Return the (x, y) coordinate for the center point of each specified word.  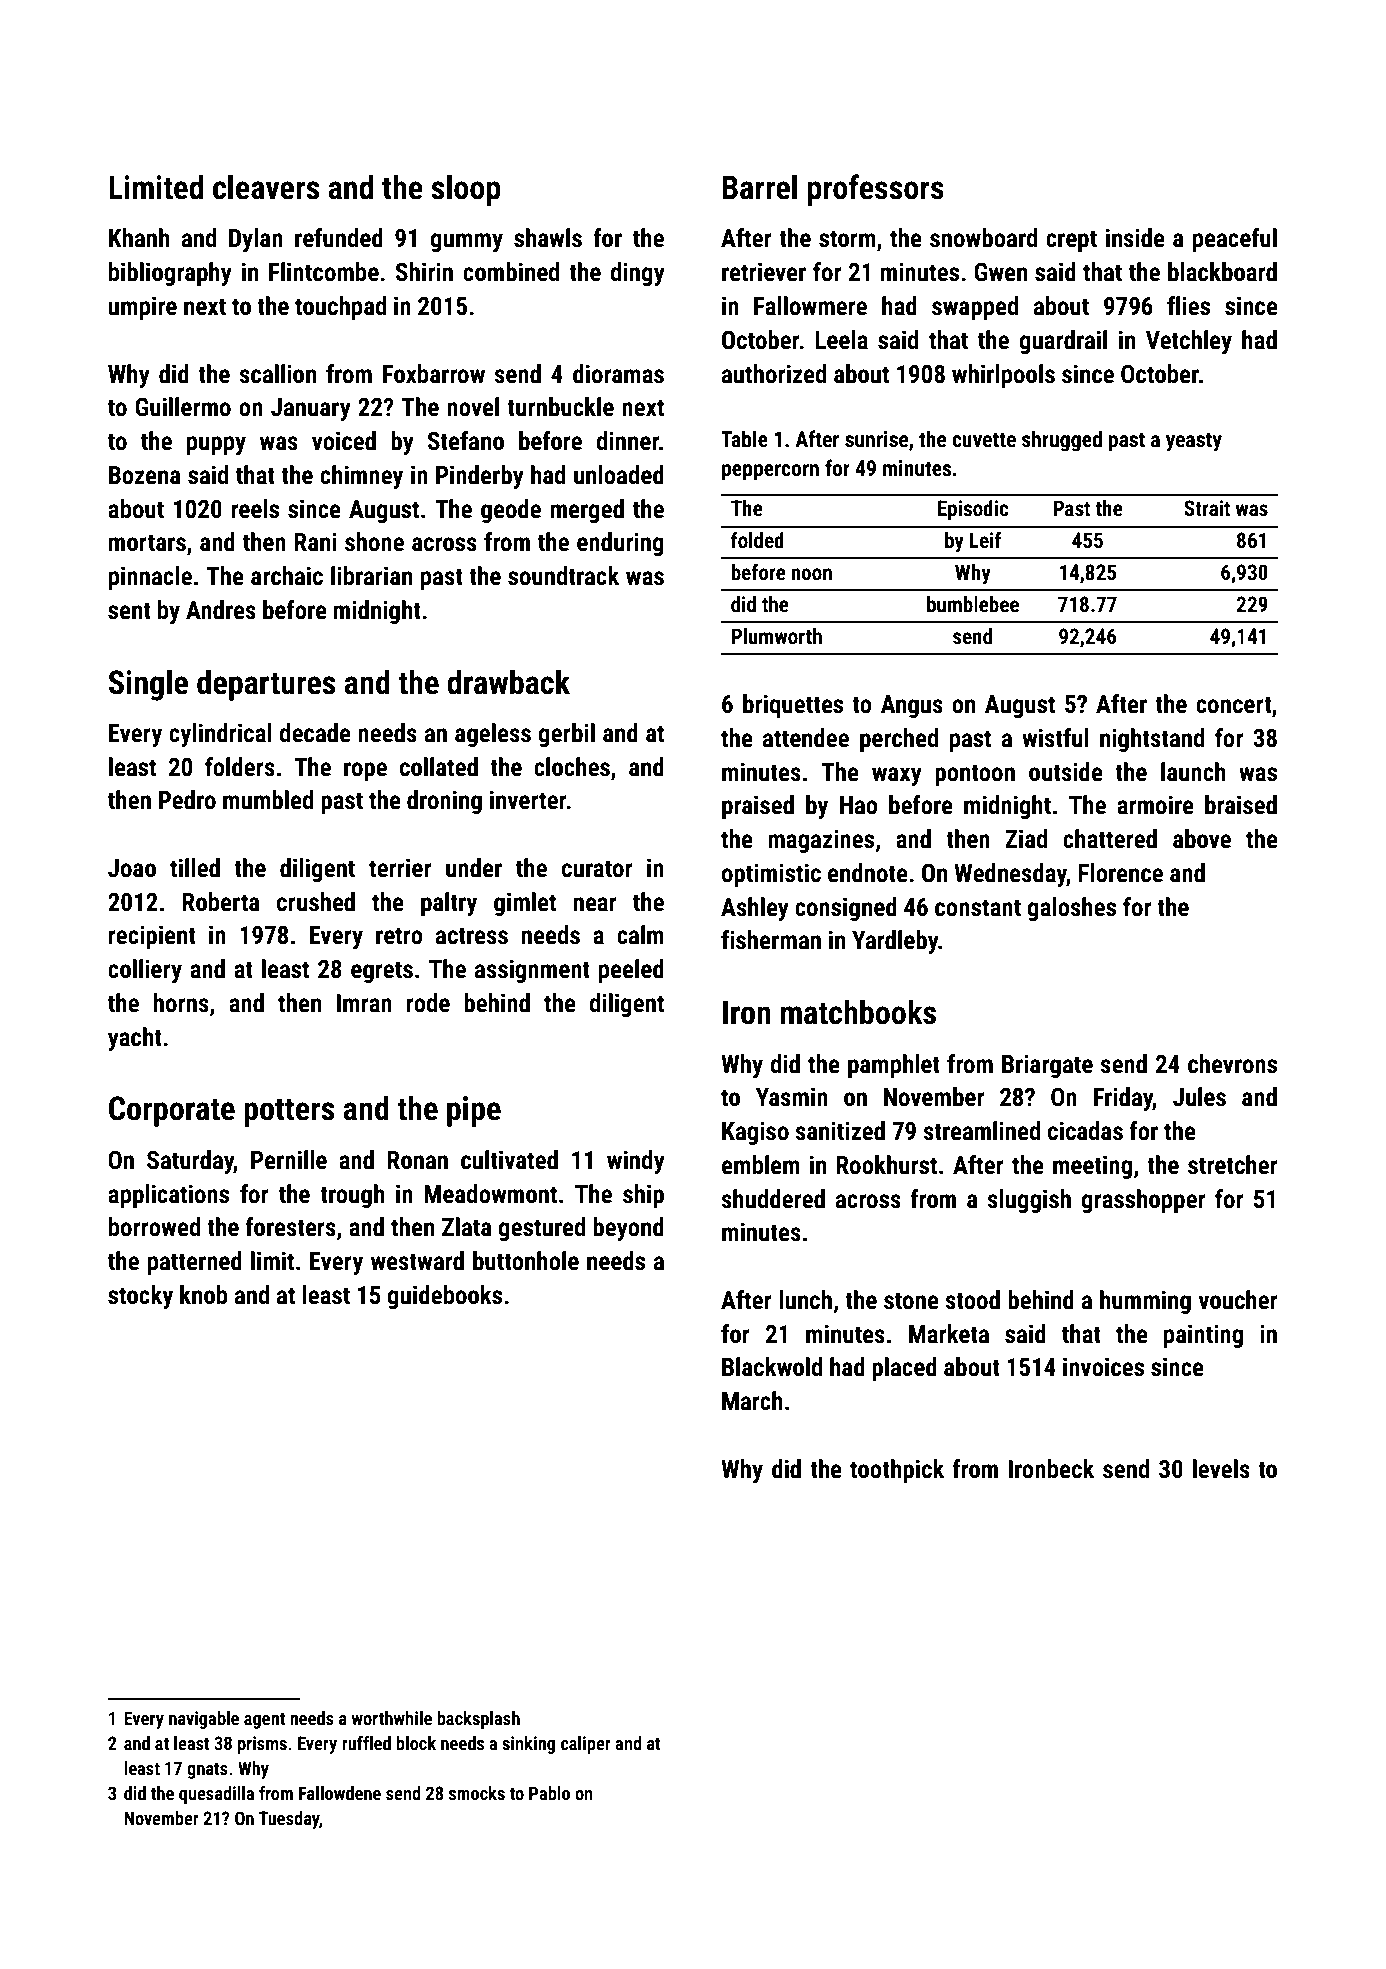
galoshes (1072, 909)
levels (1221, 1469)
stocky (140, 1297)
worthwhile (391, 1718)
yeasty (1194, 442)
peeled (631, 971)
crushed (316, 902)
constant (978, 908)
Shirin (424, 272)
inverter (528, 800)
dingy (637, 274)
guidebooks (445, 1297)
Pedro (187, 800)
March (752, 1401)
